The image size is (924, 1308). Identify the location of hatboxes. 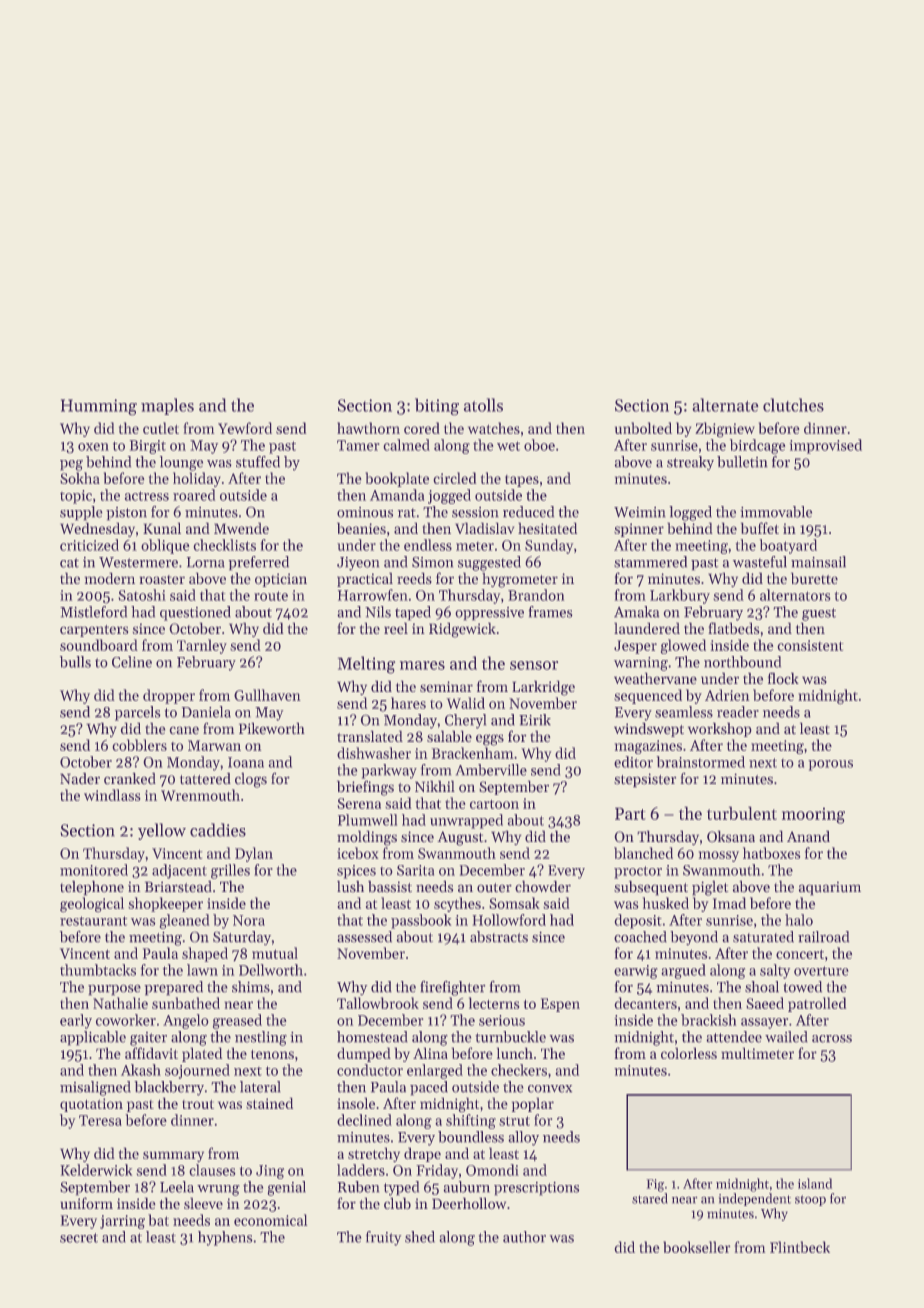
(772, 853).
